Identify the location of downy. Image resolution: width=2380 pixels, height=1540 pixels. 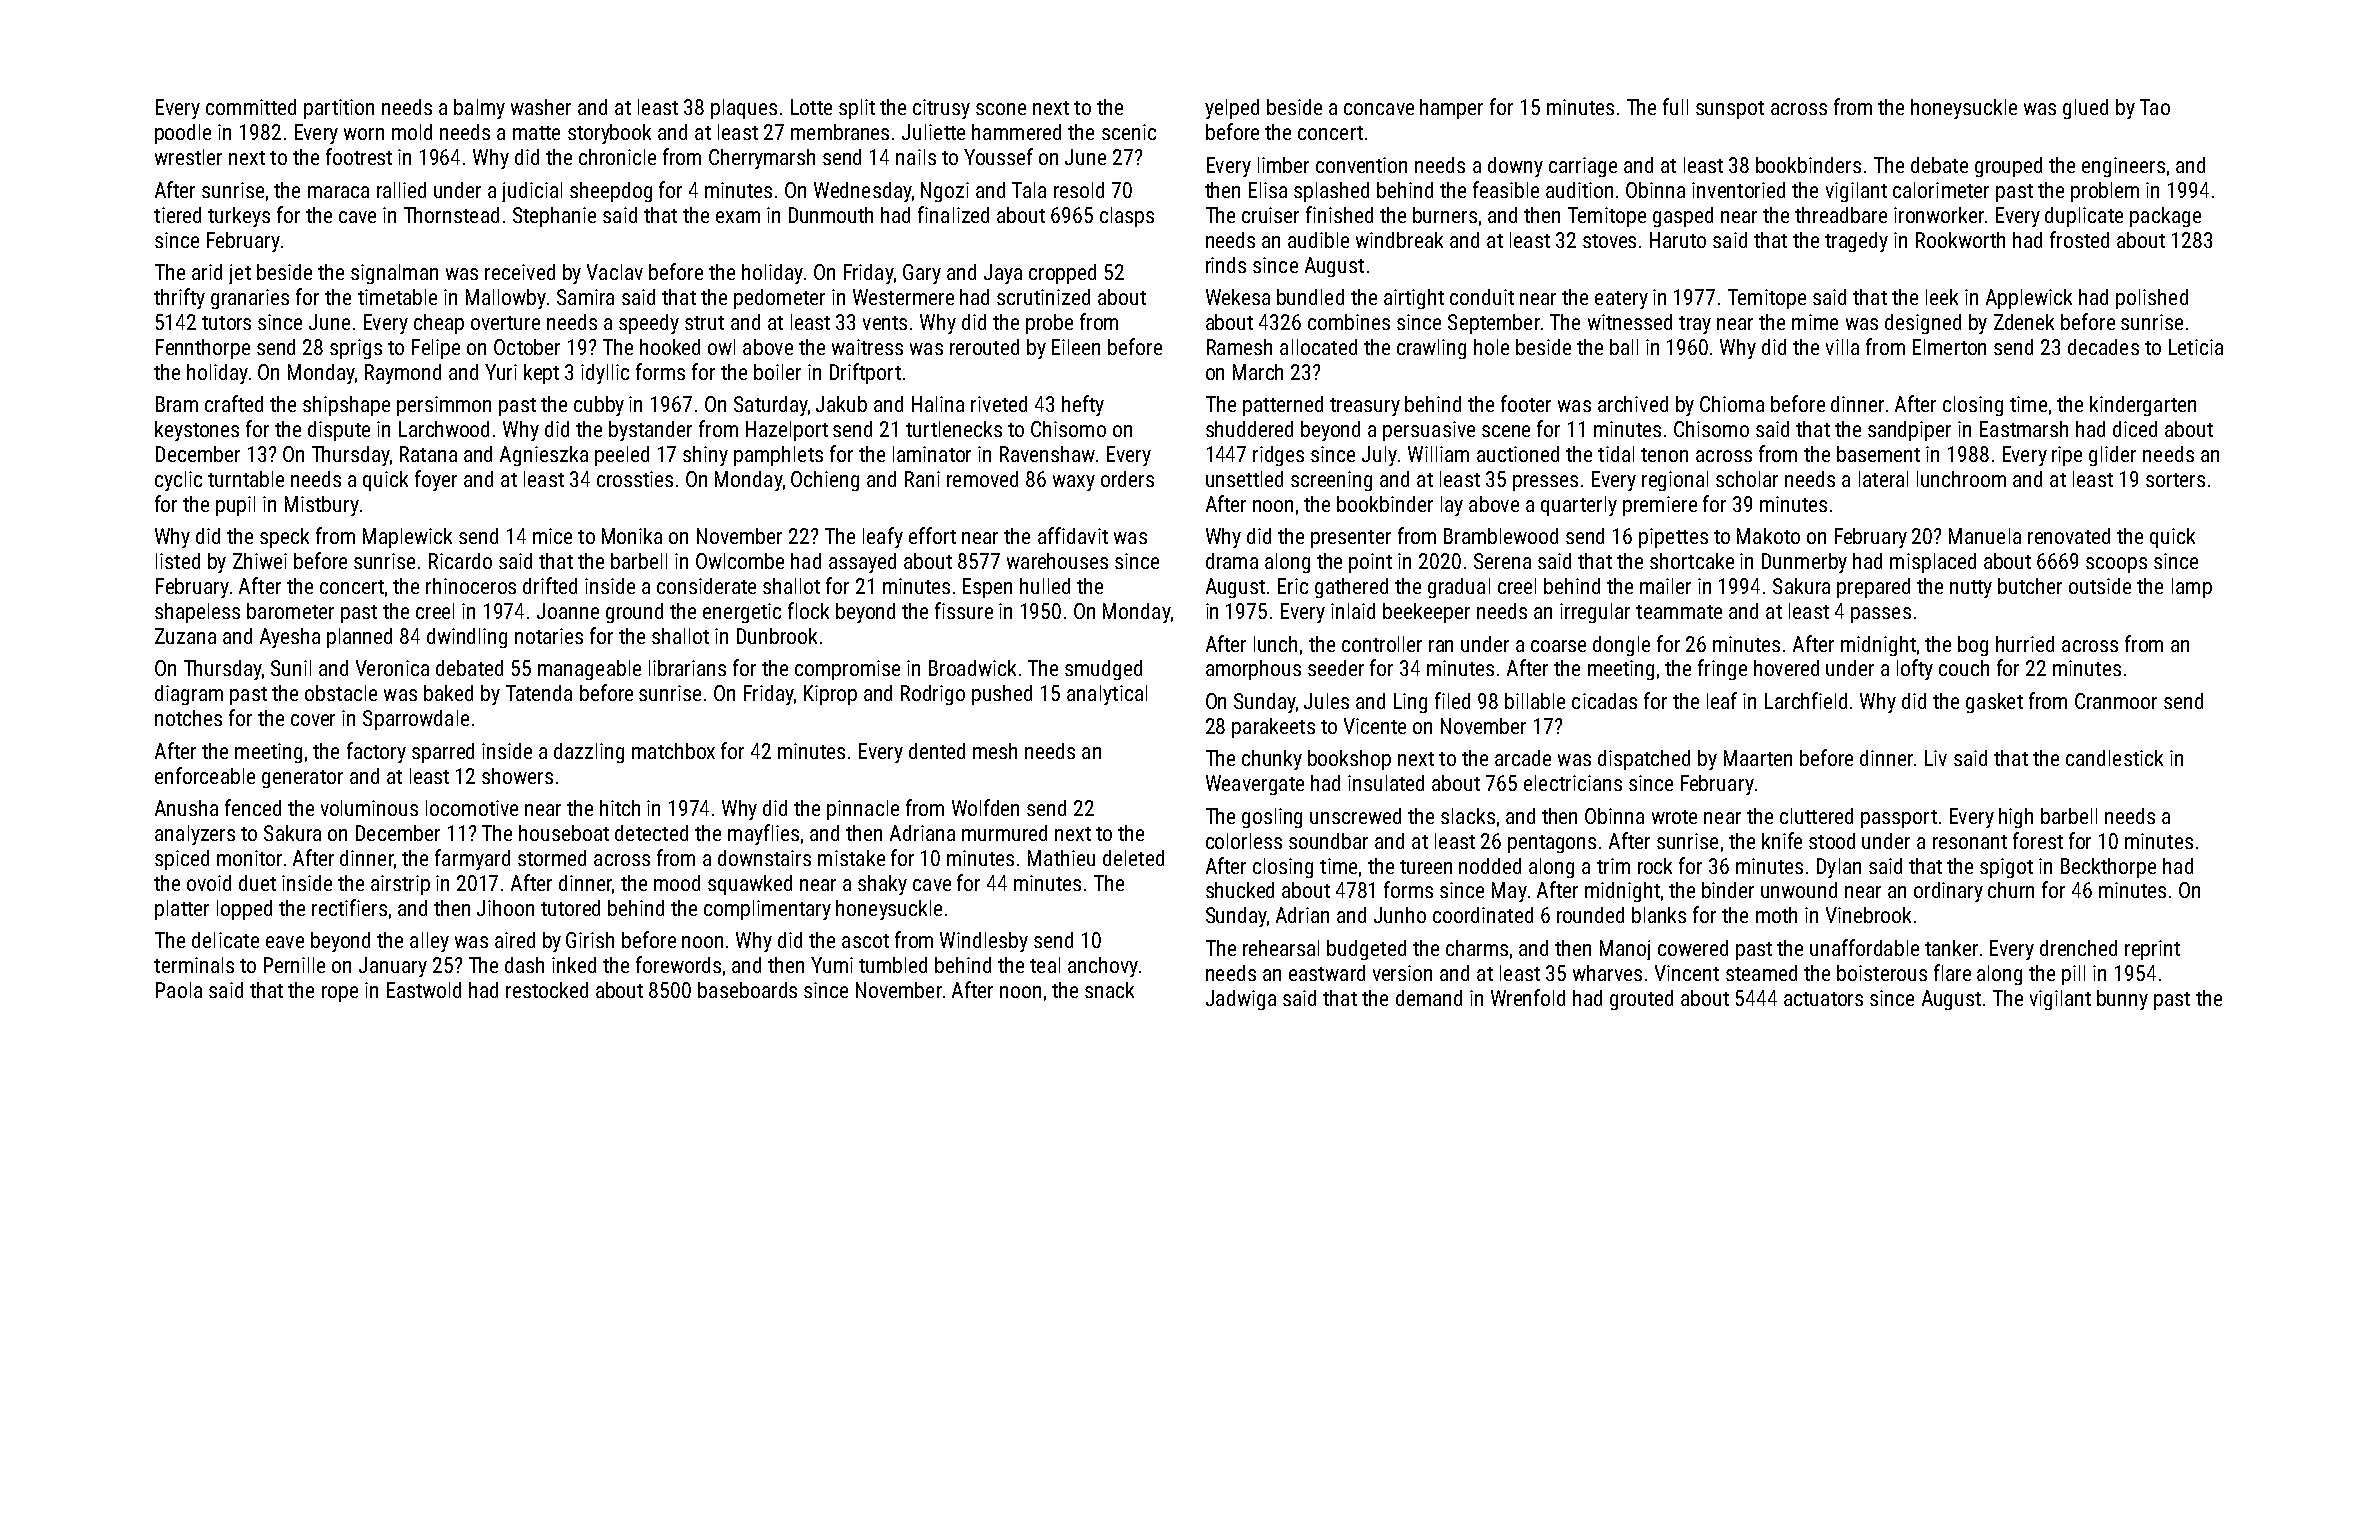
(1515, 167).
